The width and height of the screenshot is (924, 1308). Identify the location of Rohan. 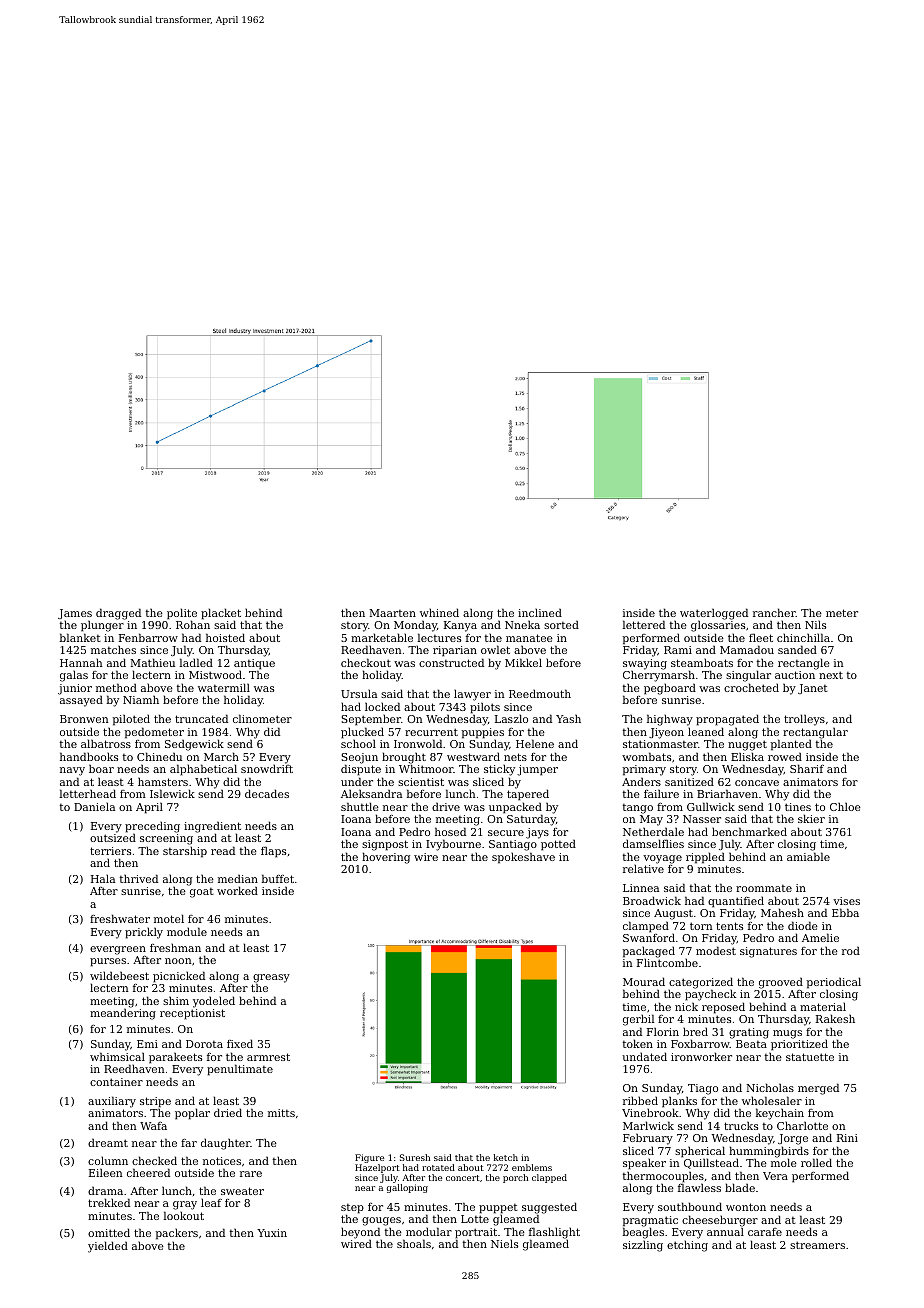
(193, 625).
